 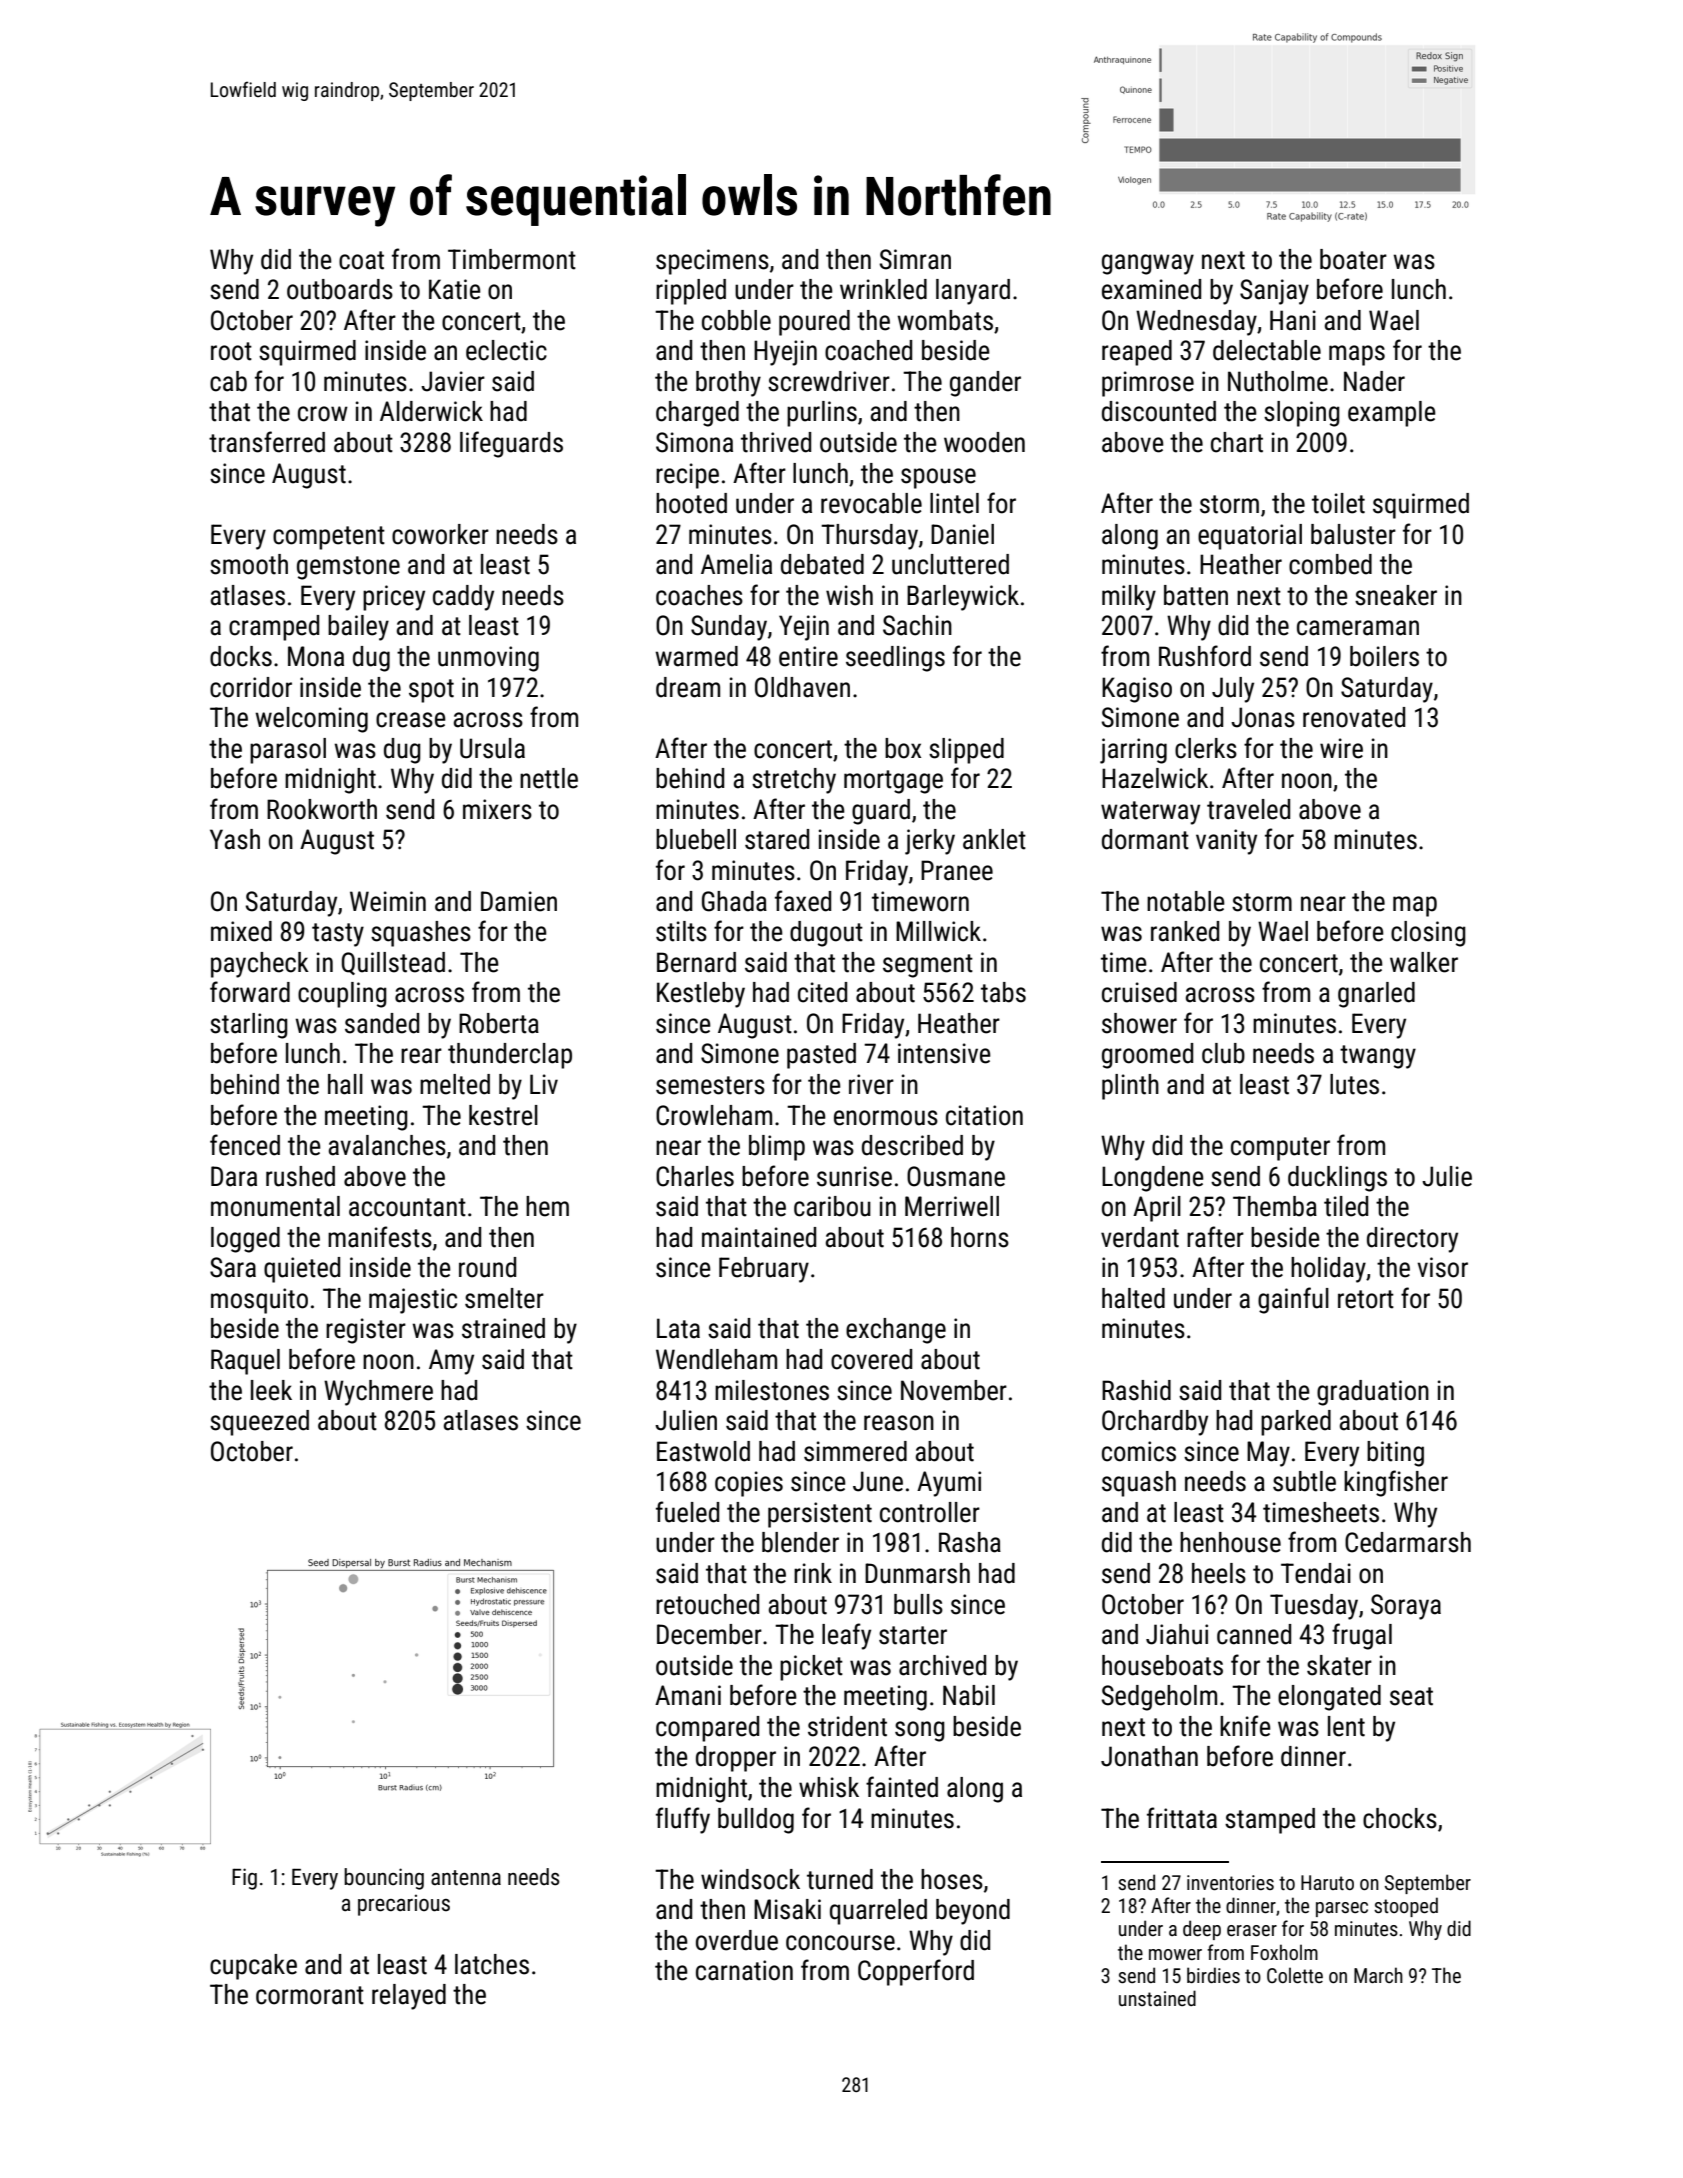 I want to click on specimens, so click(x=712, y=262).
